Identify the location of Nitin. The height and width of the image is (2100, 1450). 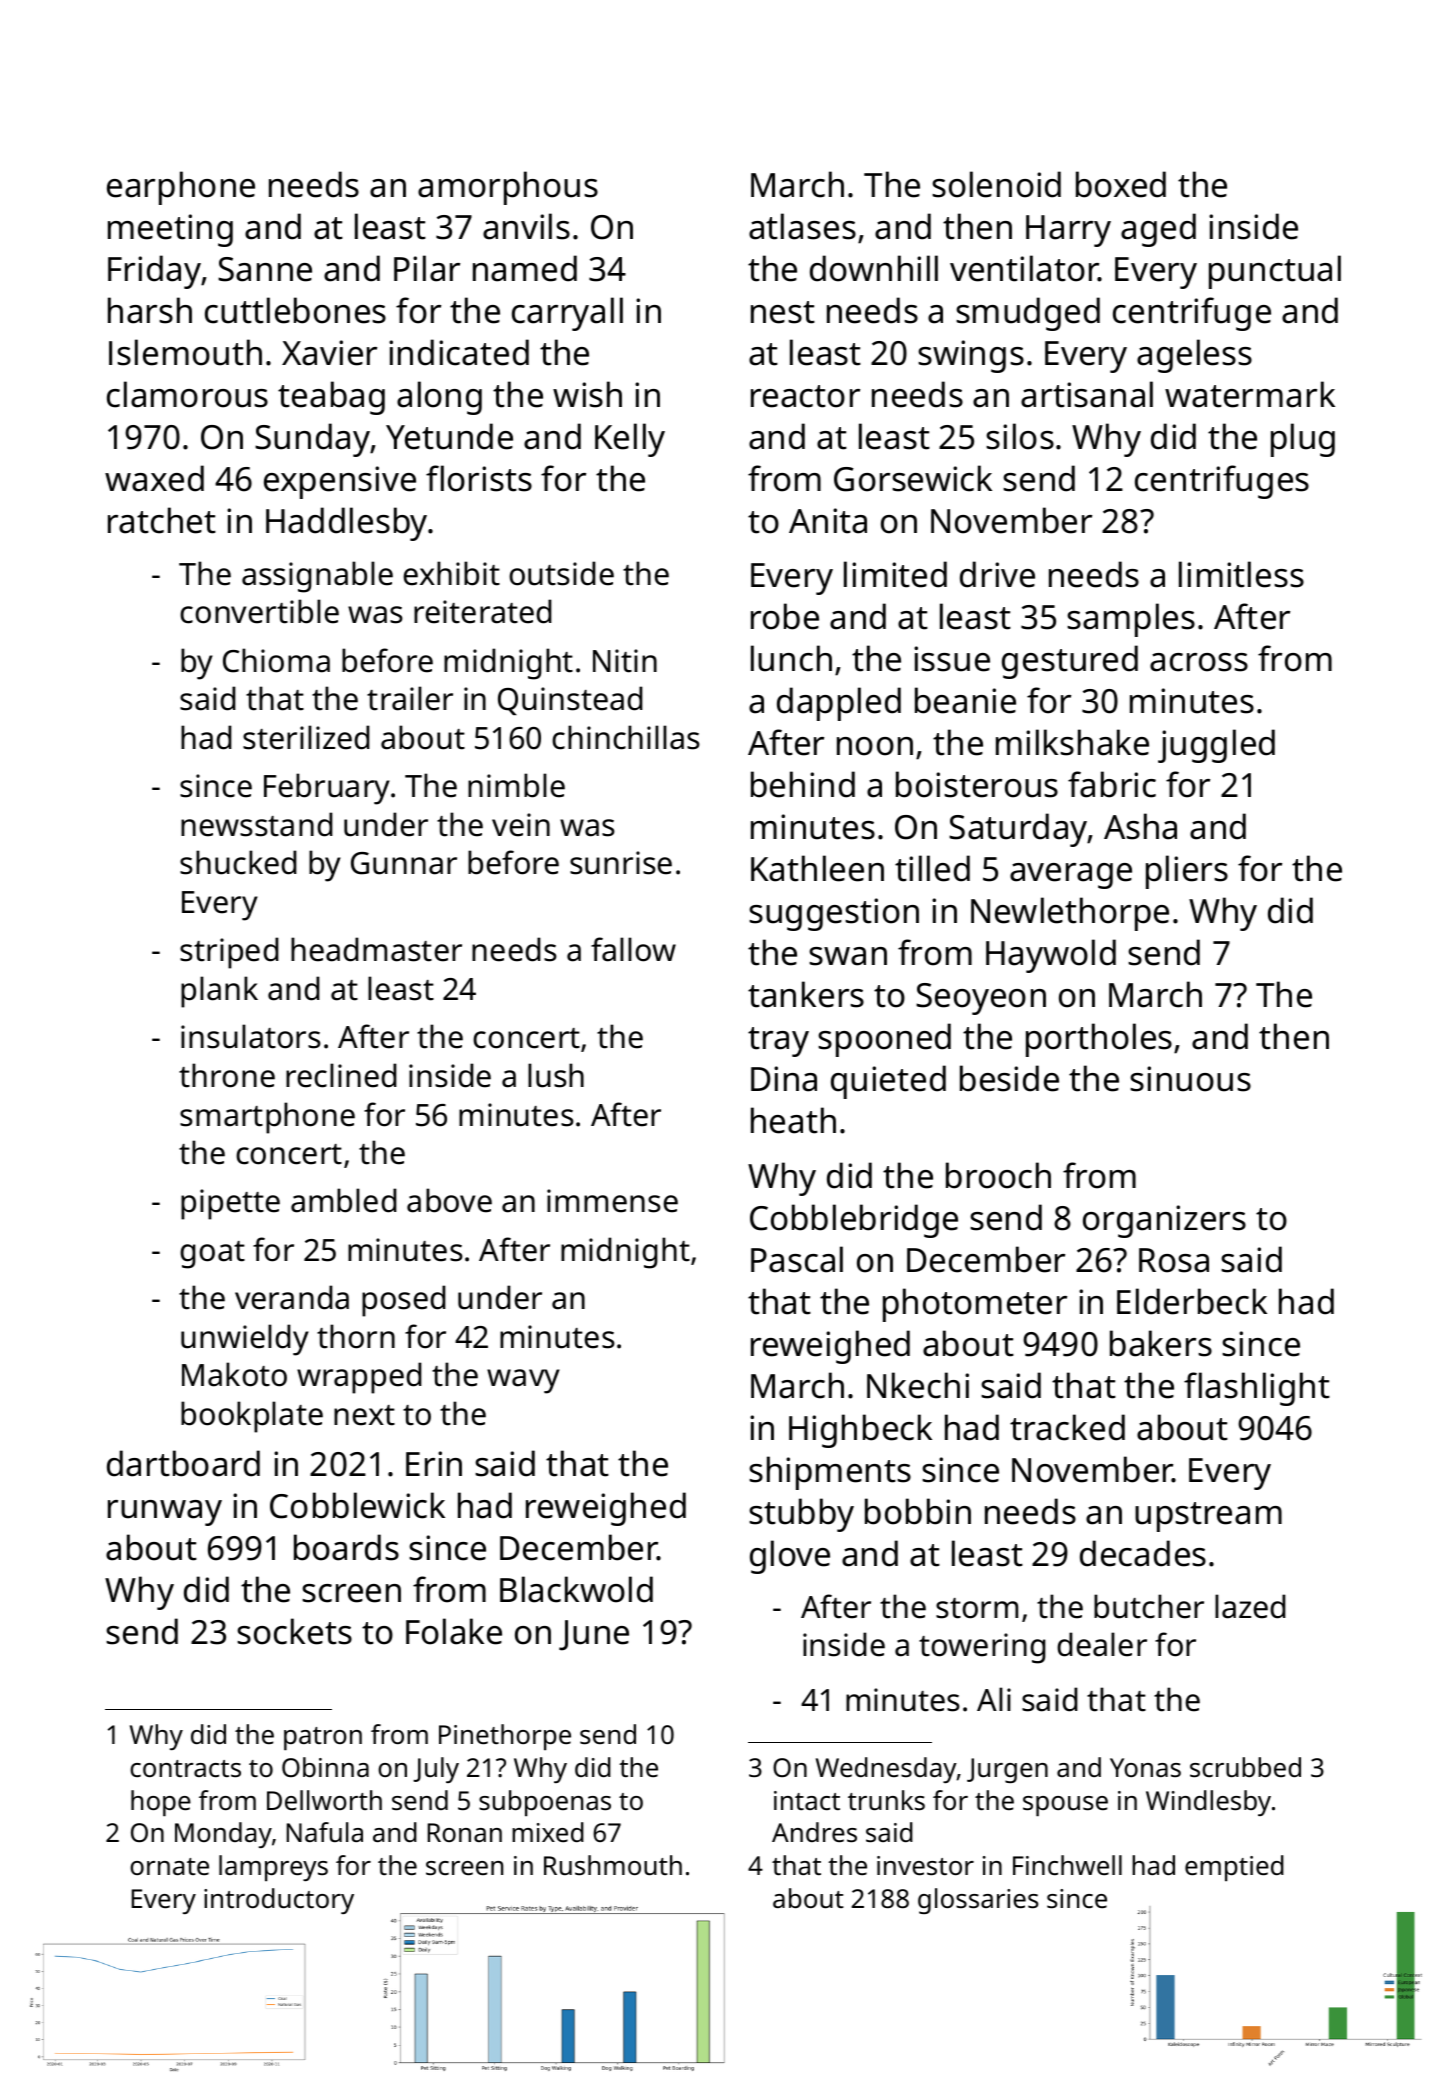
(625, 661).
